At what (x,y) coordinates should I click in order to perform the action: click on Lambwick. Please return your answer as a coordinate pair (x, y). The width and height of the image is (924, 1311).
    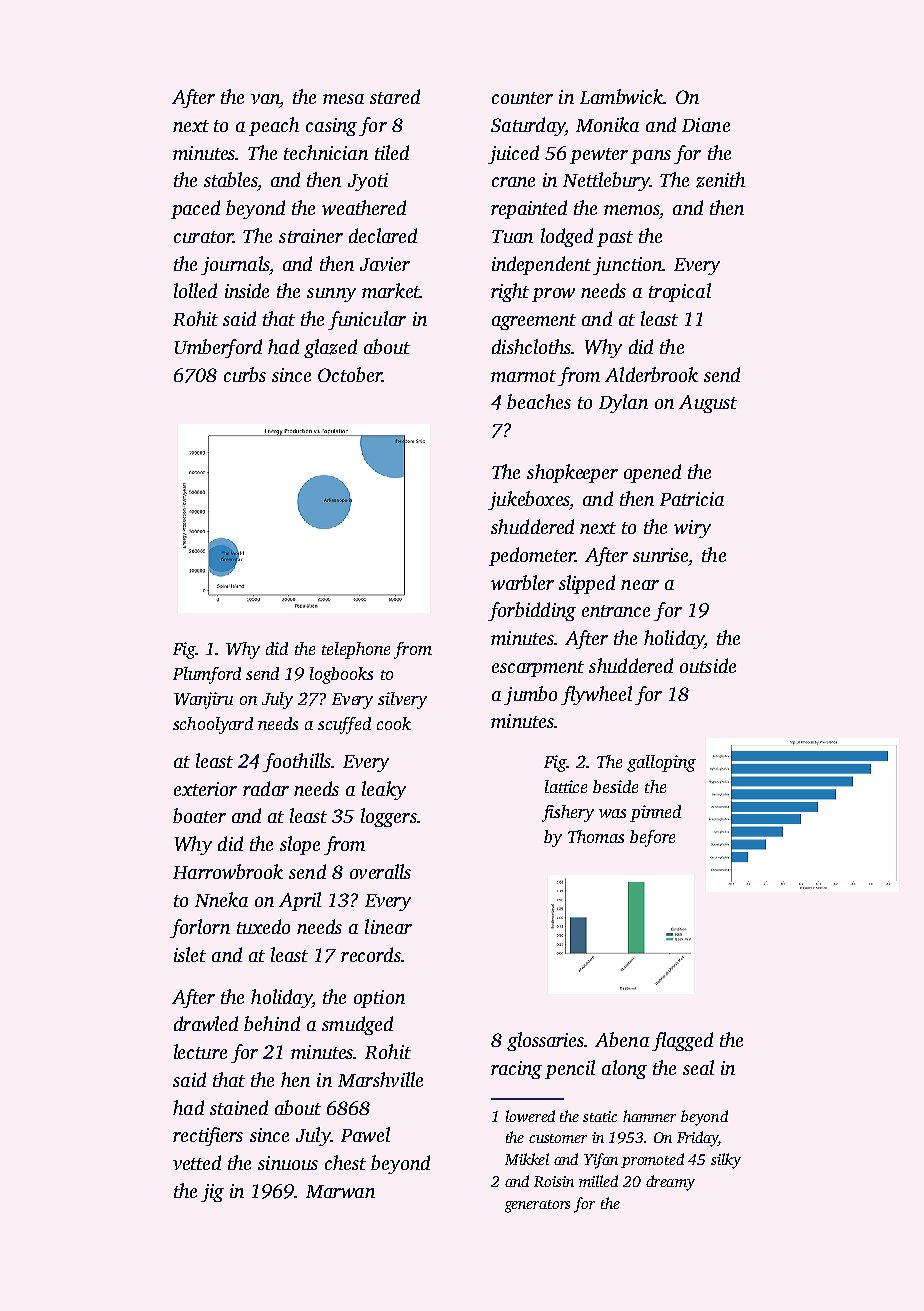
    Looking at the image, I should click on (621, 96).
